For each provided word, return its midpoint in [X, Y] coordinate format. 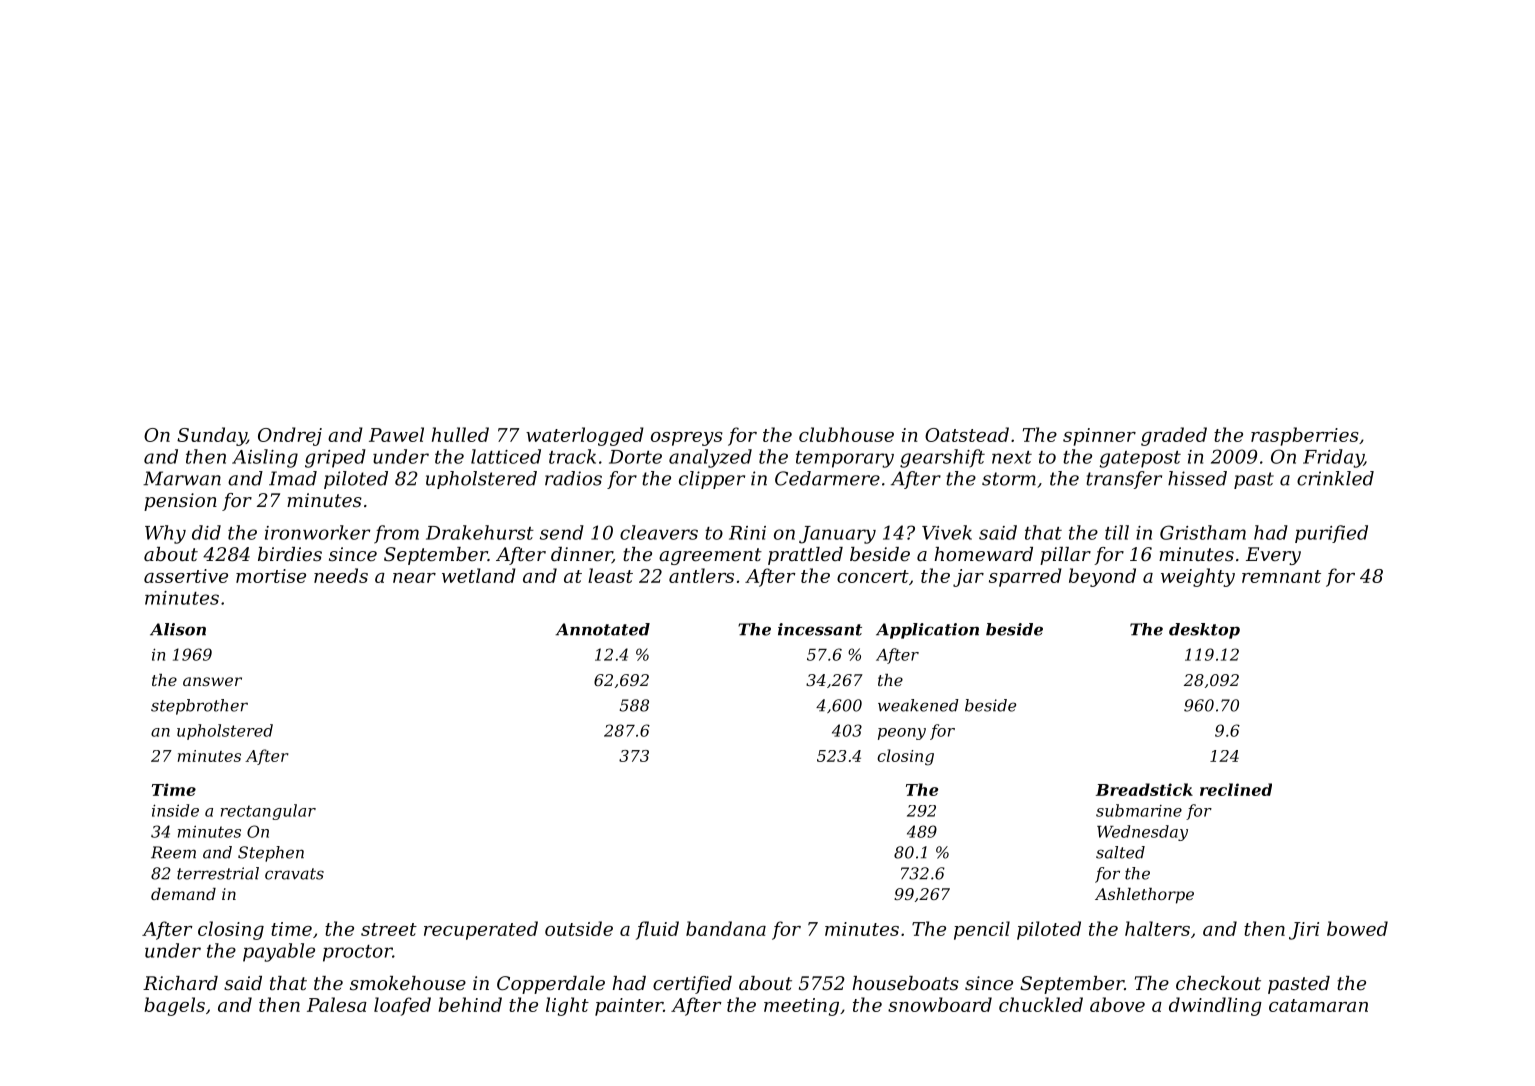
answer [212, 681]
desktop [1204, 631]
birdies [290, 554]
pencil [982, 930]
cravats [294, 874]
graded [1174, 436]
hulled [460, 434]
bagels [174, 1006]
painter [629, 1007]
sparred [1025, 577]
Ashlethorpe [1144, 896]
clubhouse [846, 434]
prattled [805, 556]
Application [927, 631]
